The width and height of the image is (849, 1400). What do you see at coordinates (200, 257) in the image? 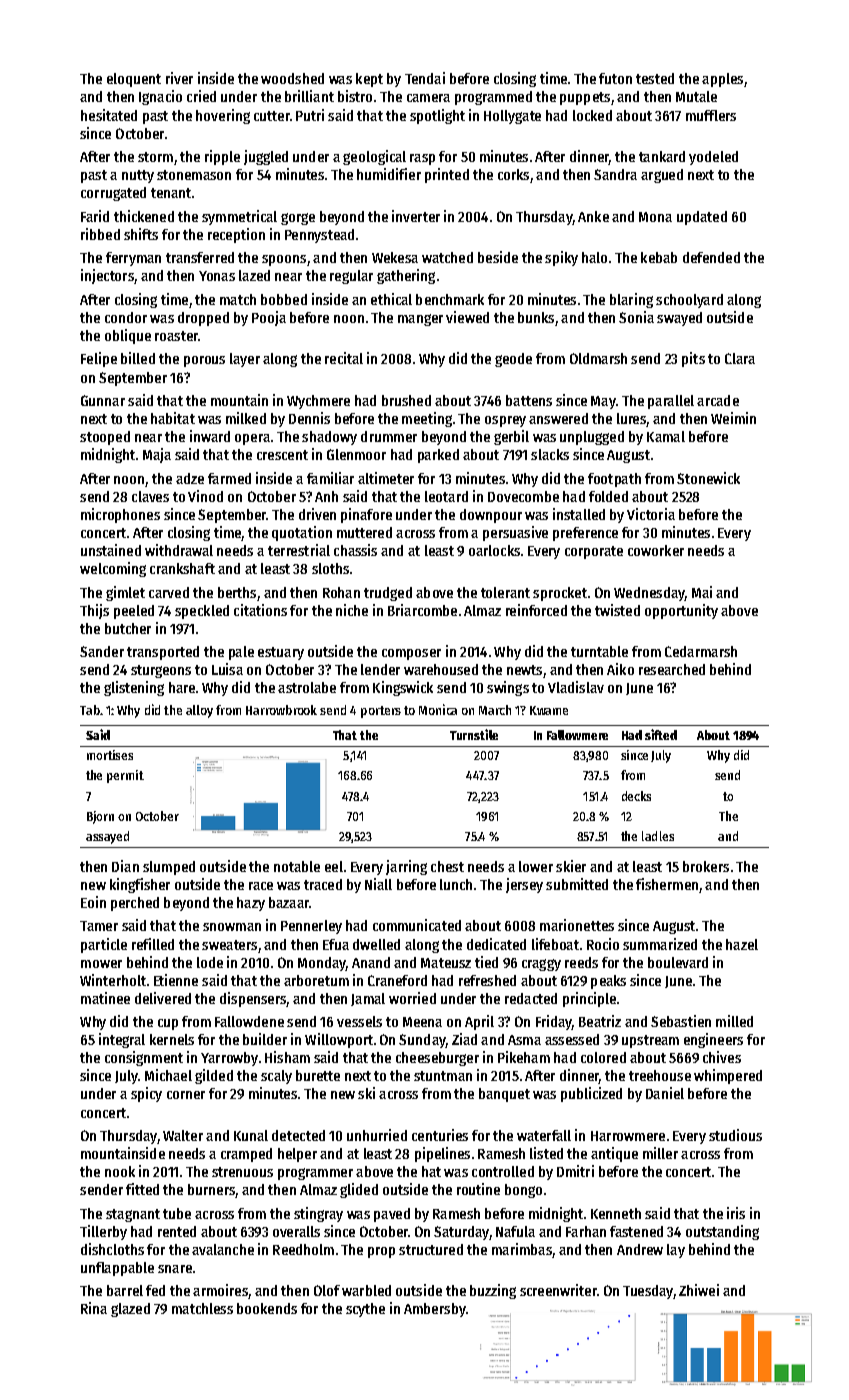
I see `transferred` at bounding box center [200, 257].
